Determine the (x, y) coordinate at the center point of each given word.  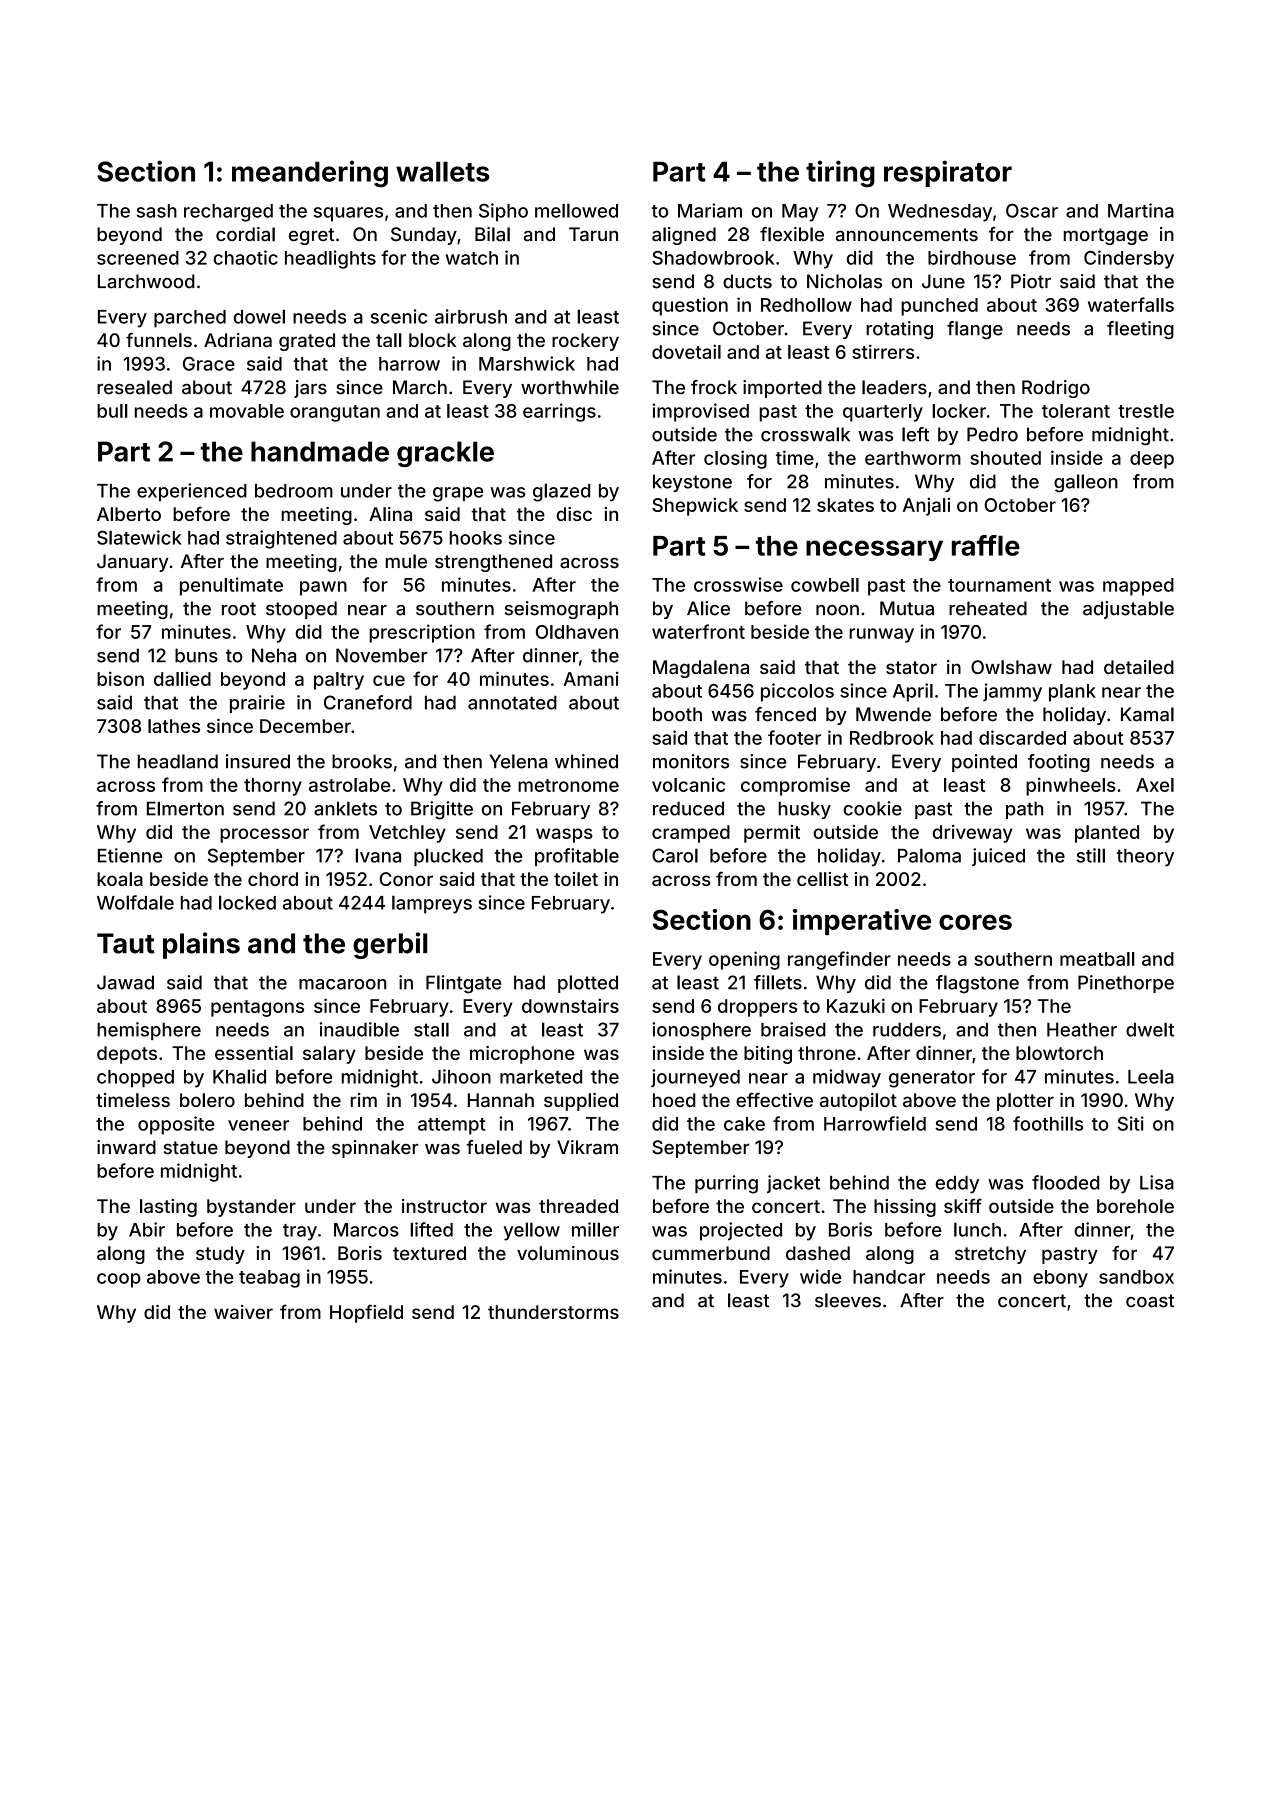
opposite (176, 1125)
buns (196, 655)
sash (157, 211)
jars (310, 389)
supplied (581, 1102)
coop (119, 1280)
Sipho (503, 212)
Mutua (907, 608)
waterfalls (1131, 304)
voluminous (568, 1253)
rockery (585, 342)
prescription (422, 633)
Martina (1141, 210)
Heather (1082, 1030)
